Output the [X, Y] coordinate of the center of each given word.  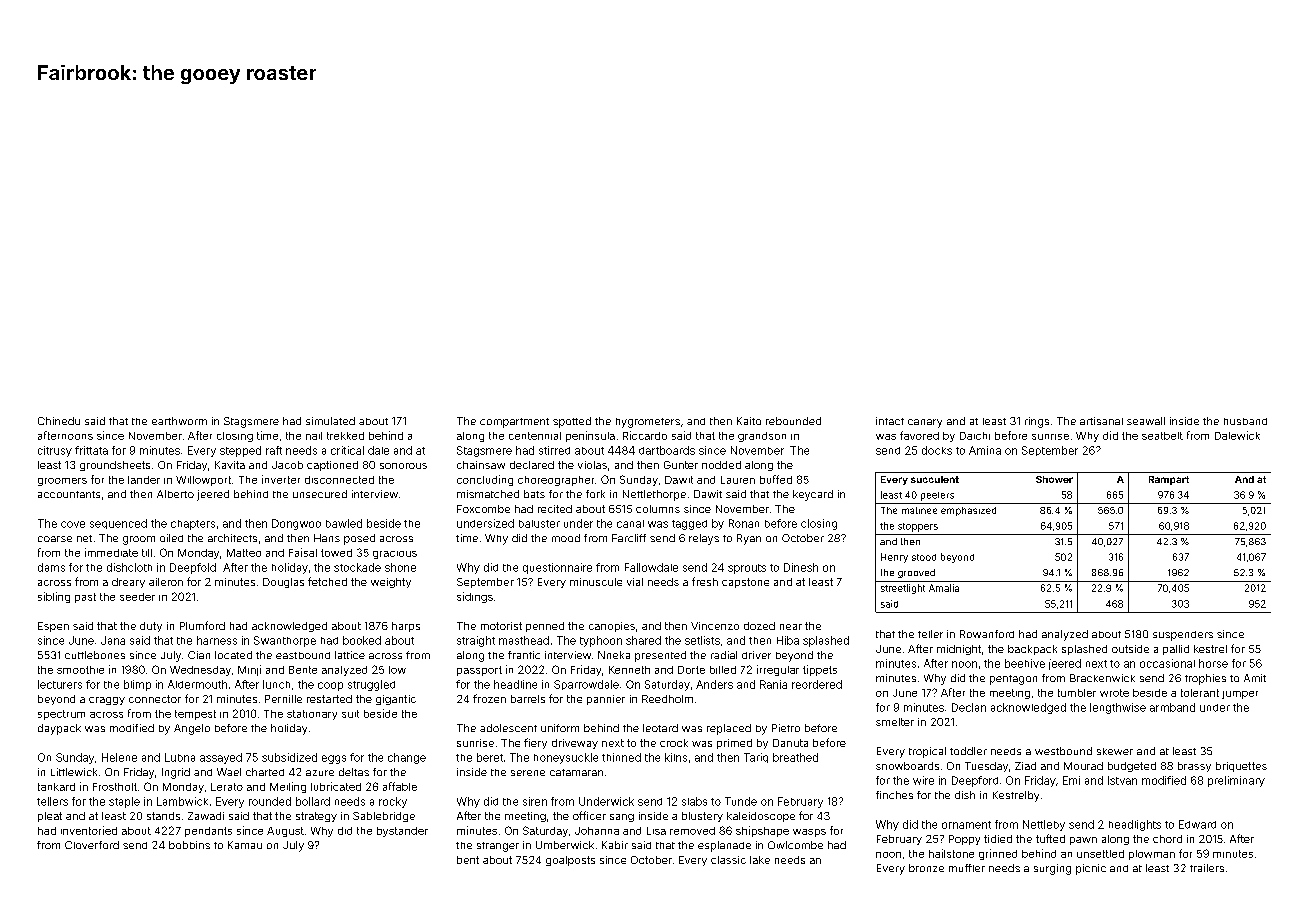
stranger [498, 847]
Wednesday [200, 671]
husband [1245, 421]
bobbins [189, 845]
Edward [1197, 824]
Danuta [790, 743]
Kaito [749, 421]
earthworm [179, 421]
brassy [1194, 767]
